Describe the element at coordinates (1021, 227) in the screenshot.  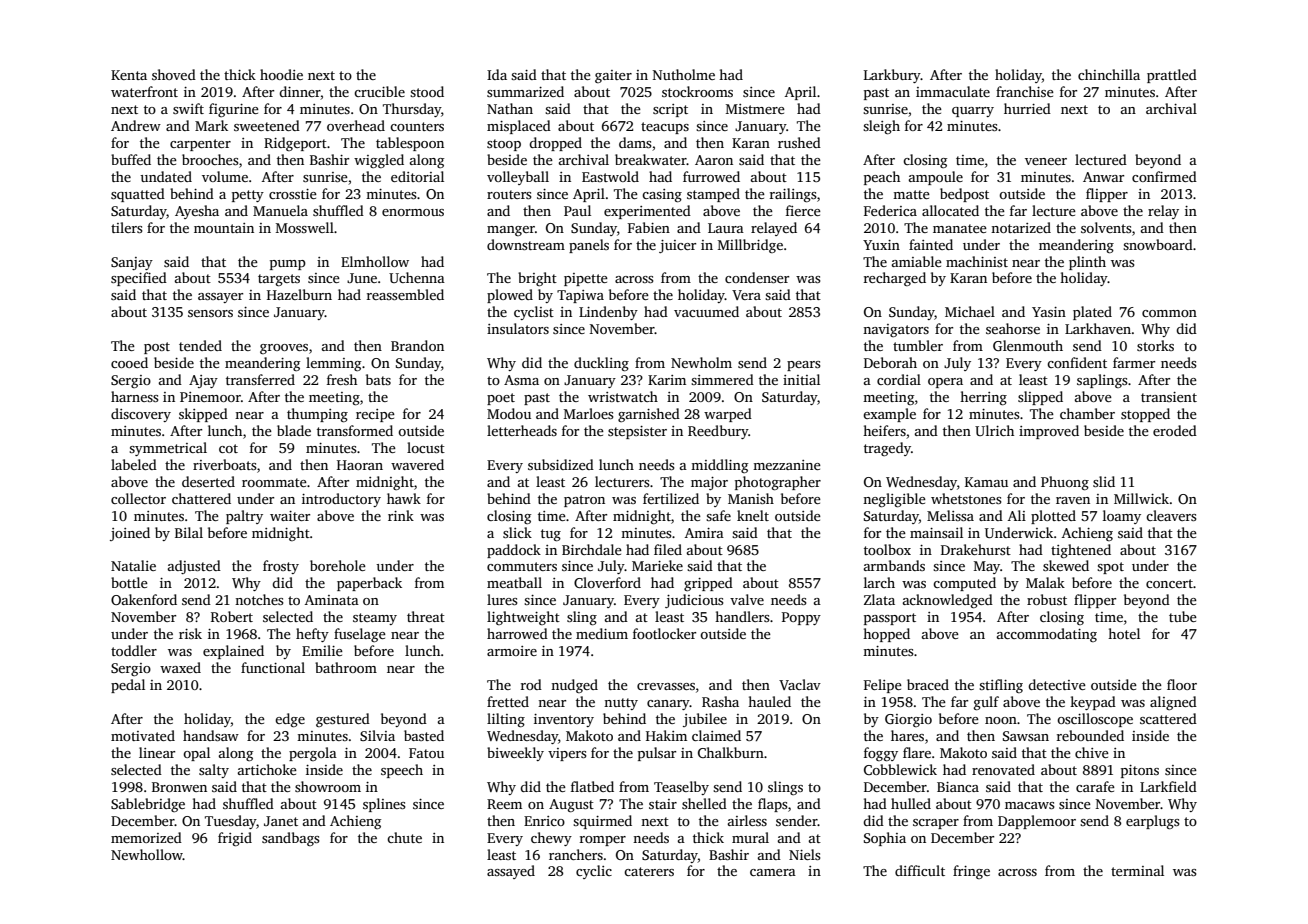
I see `notarized` at that location.
